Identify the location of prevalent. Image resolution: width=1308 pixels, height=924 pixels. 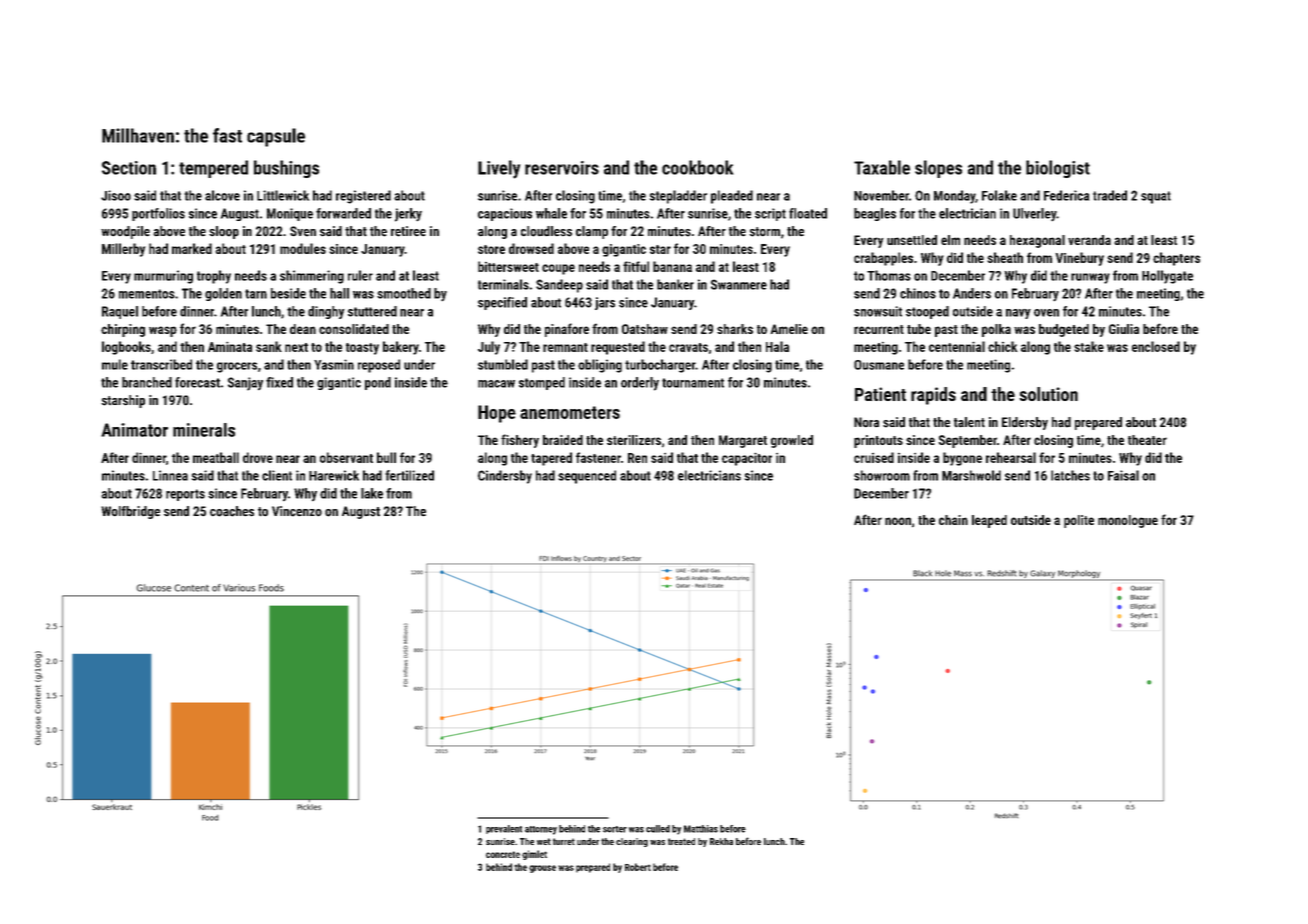
(504, 829).
